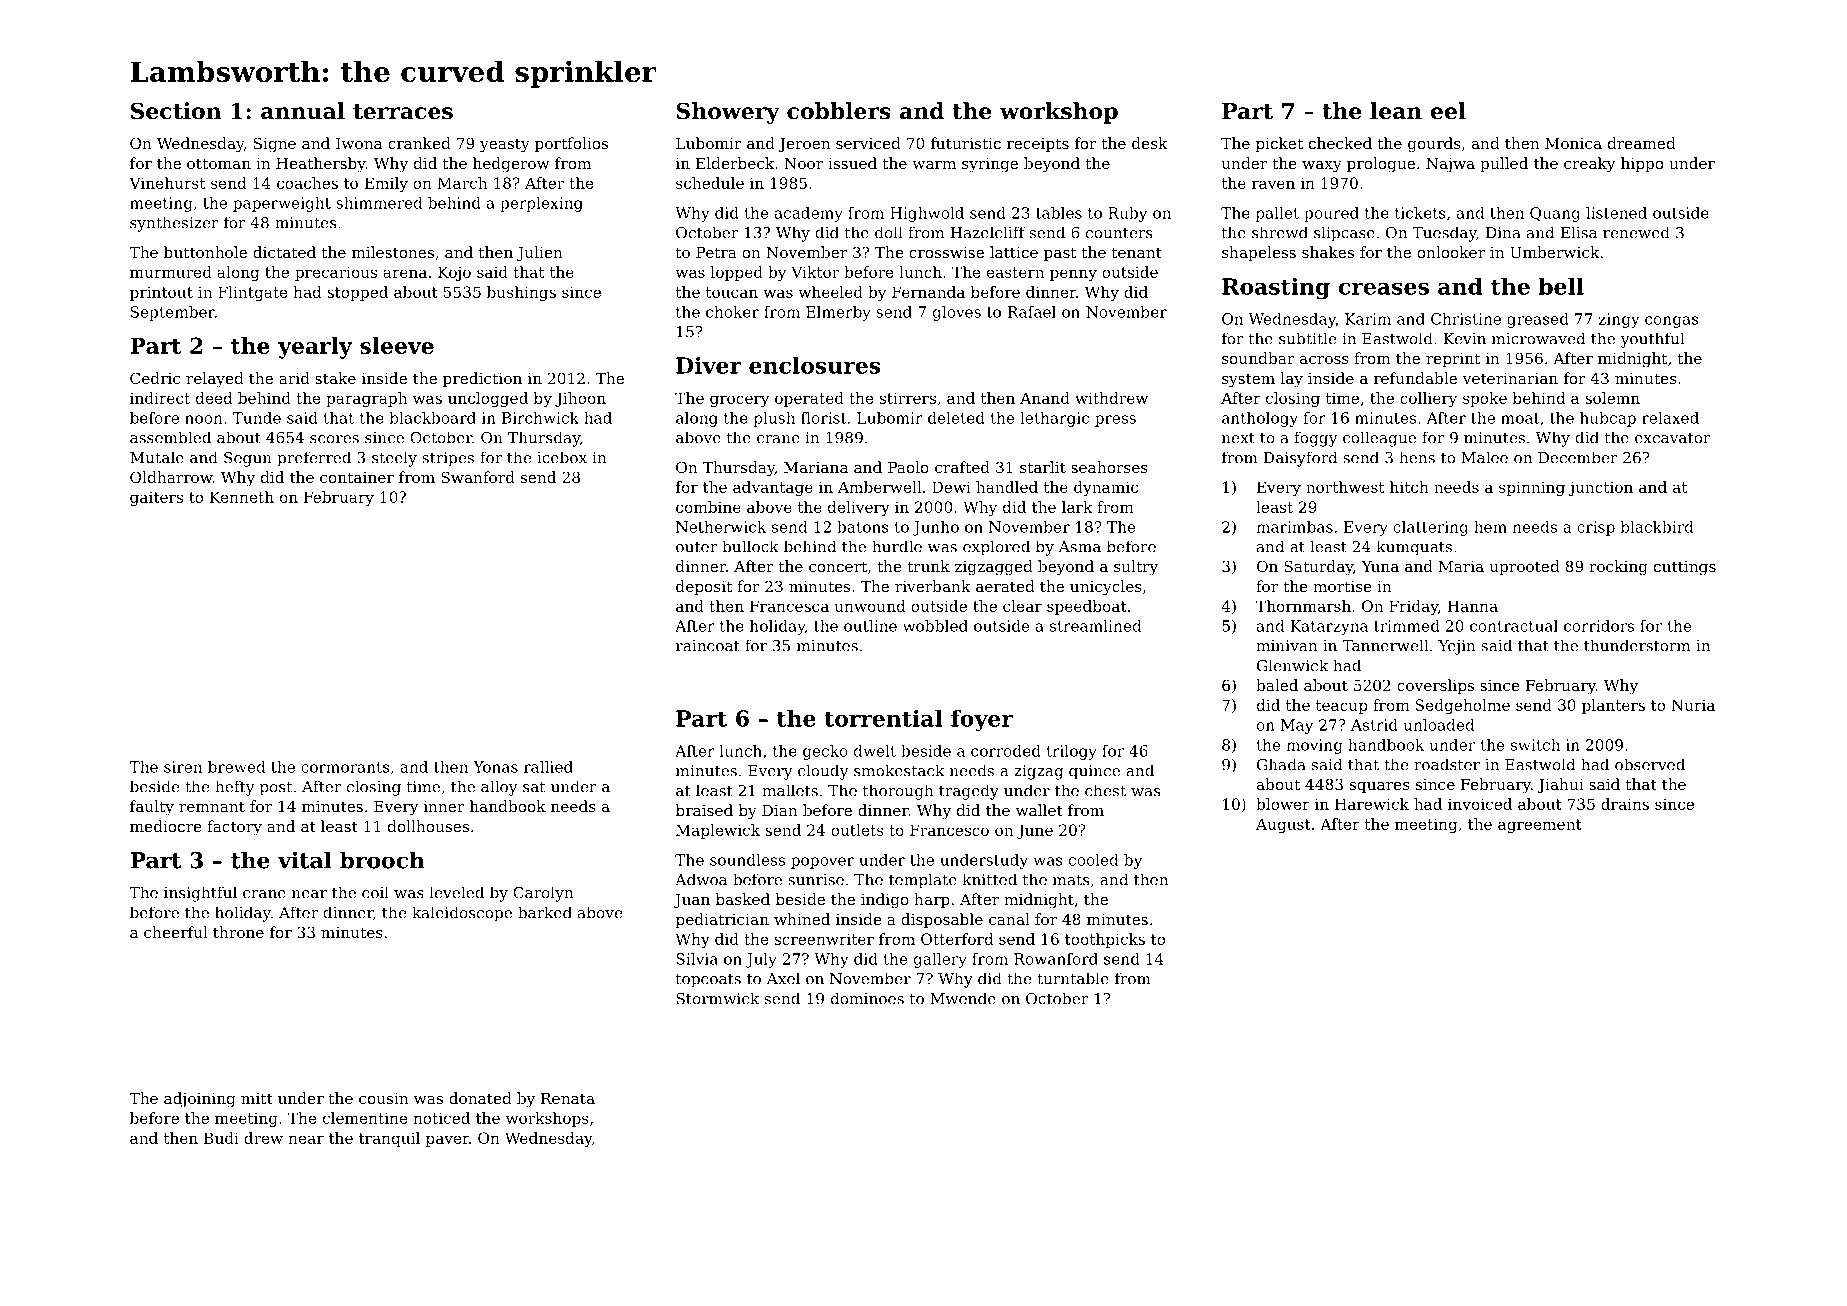 The image size is (1847, 1306). What do you see at coordinates (284, 252) in the page?
I see `dictated` at bounding box center [284, 252].
